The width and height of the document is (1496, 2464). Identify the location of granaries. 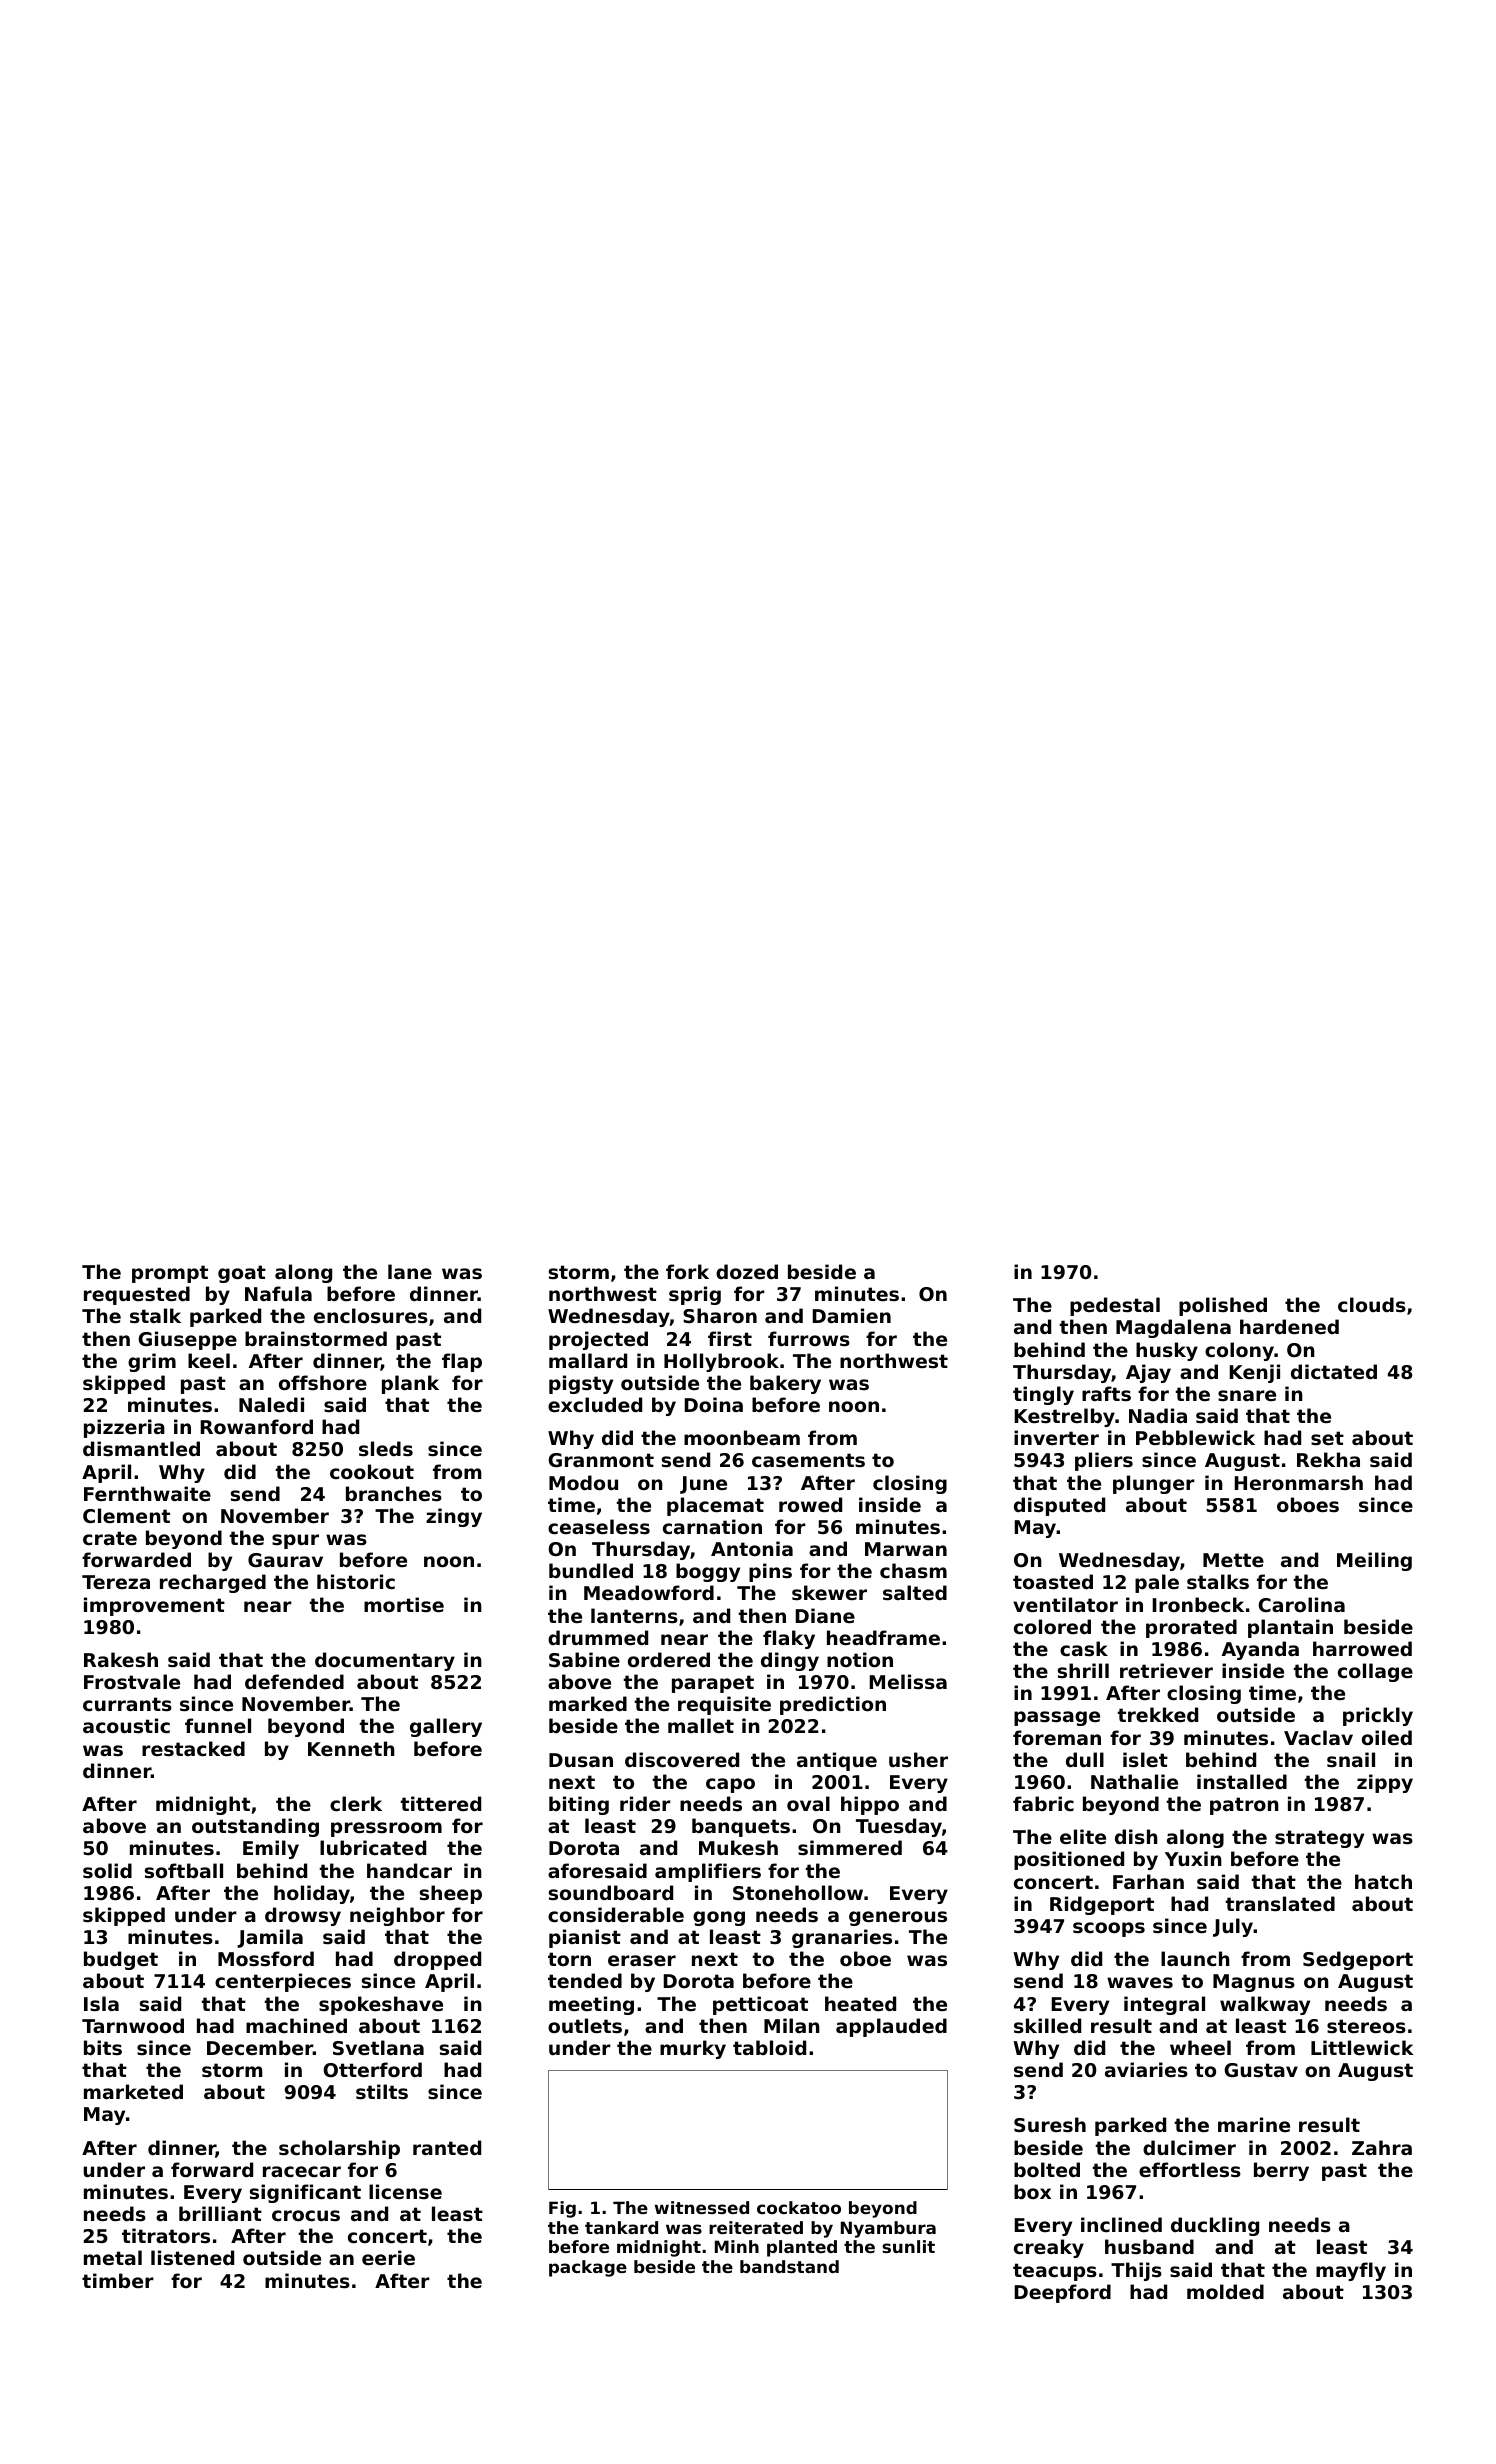
(842, 1938).
